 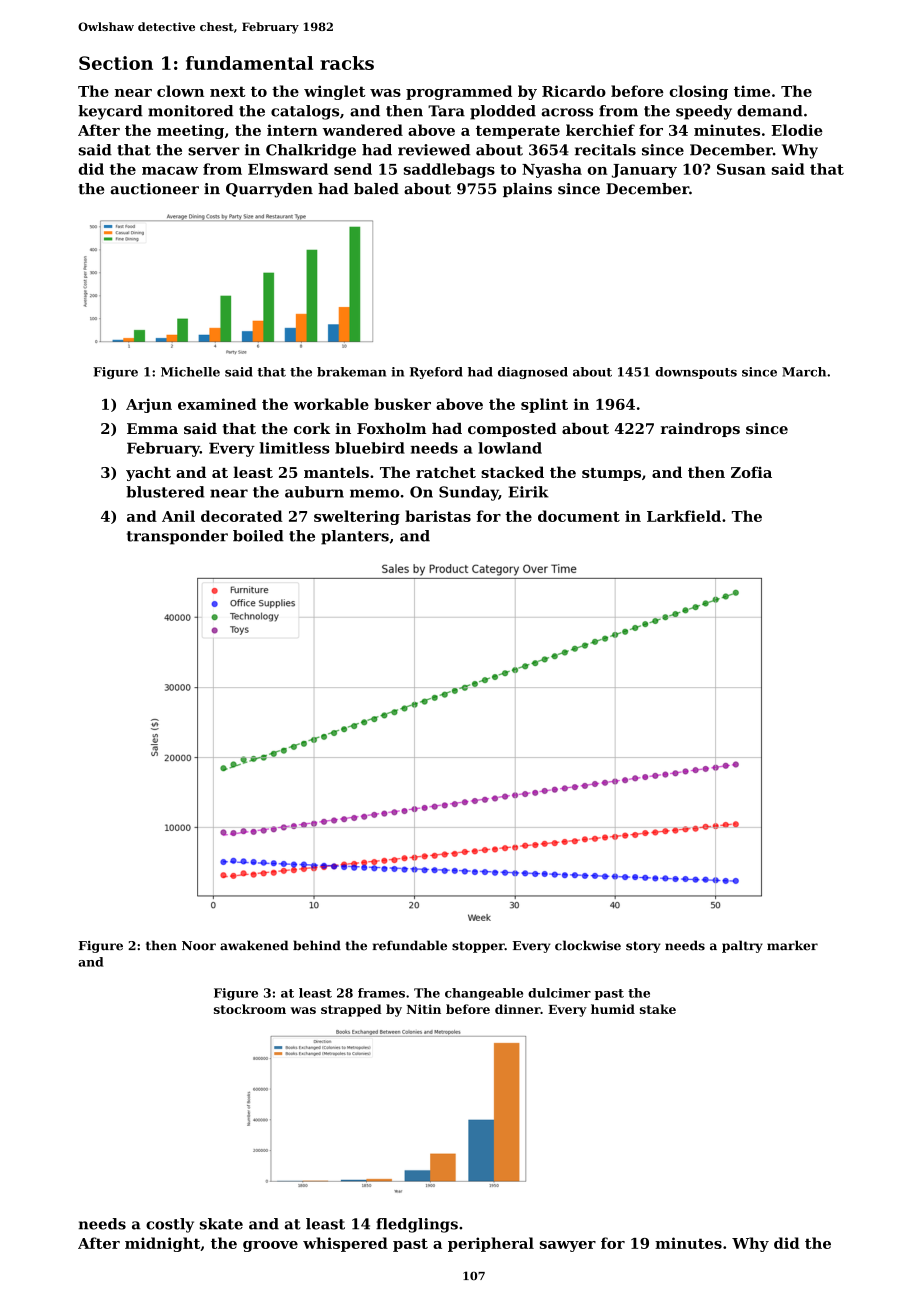 What do you see at coordinates (741, 169) in the screenshot?
I see `Susan` at bounding box center [741, 169].
